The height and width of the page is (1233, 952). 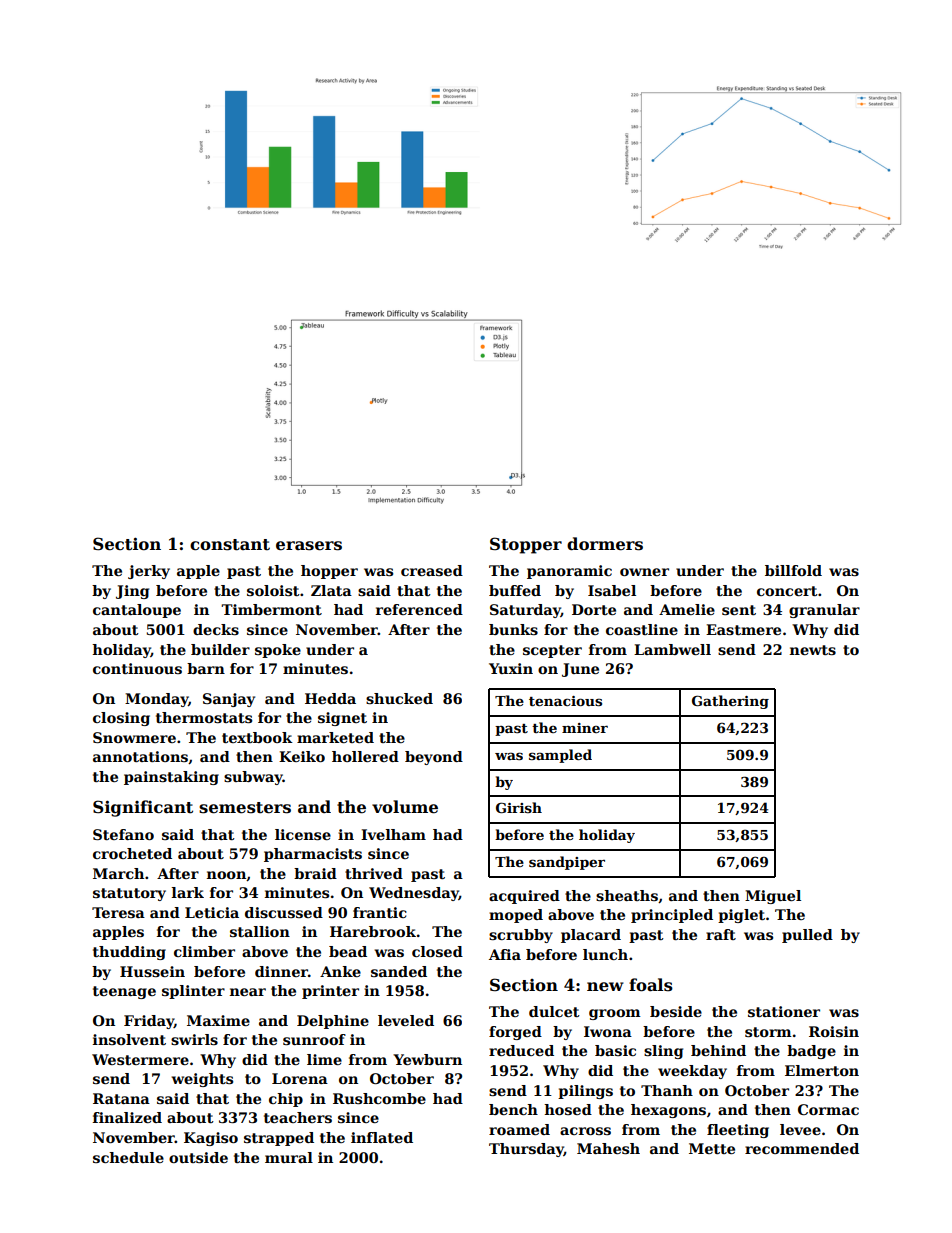 I want to click on referenced, so click(x=419, y=609).
